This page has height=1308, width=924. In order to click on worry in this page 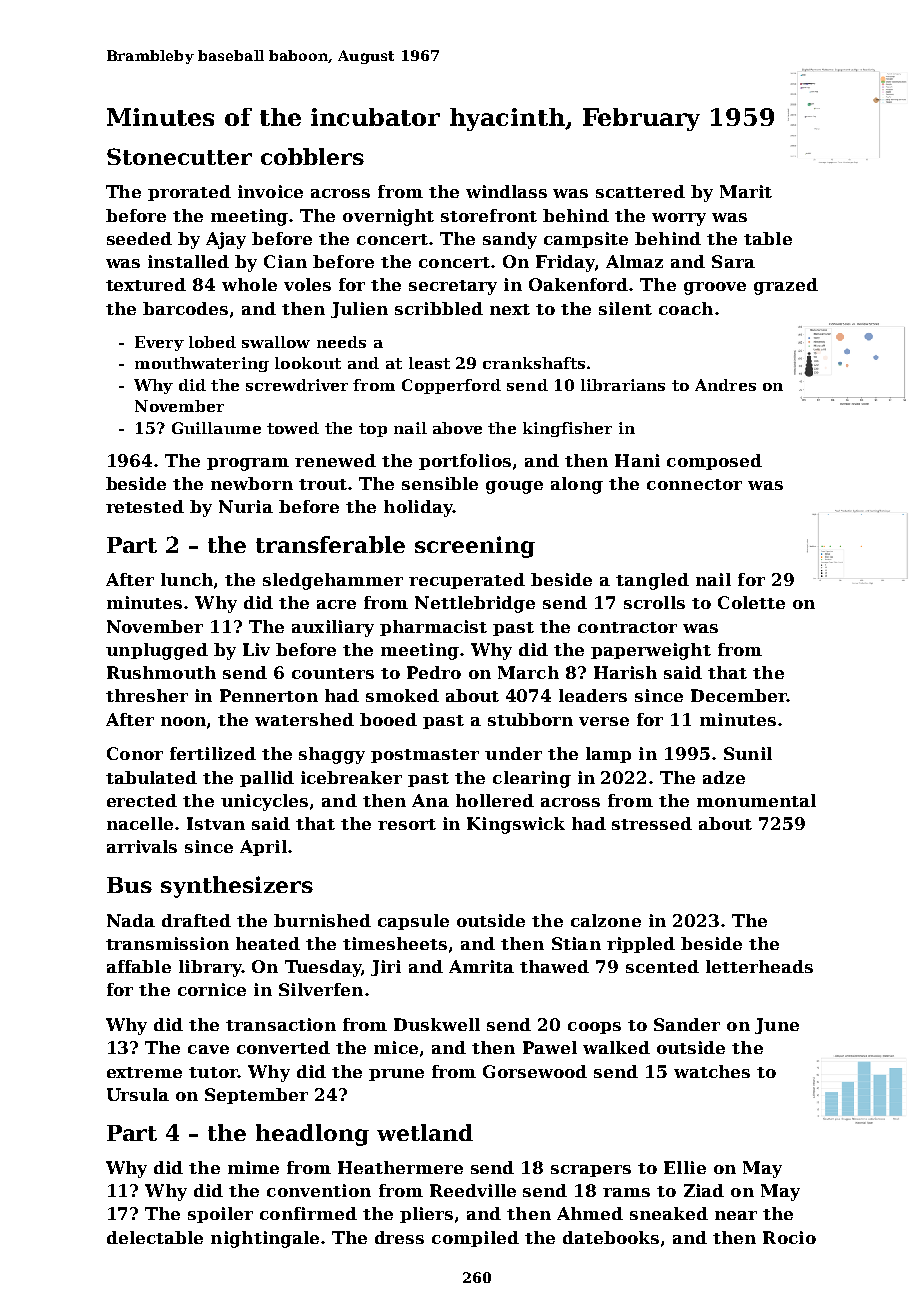, I will do `click(679, 219)`.
